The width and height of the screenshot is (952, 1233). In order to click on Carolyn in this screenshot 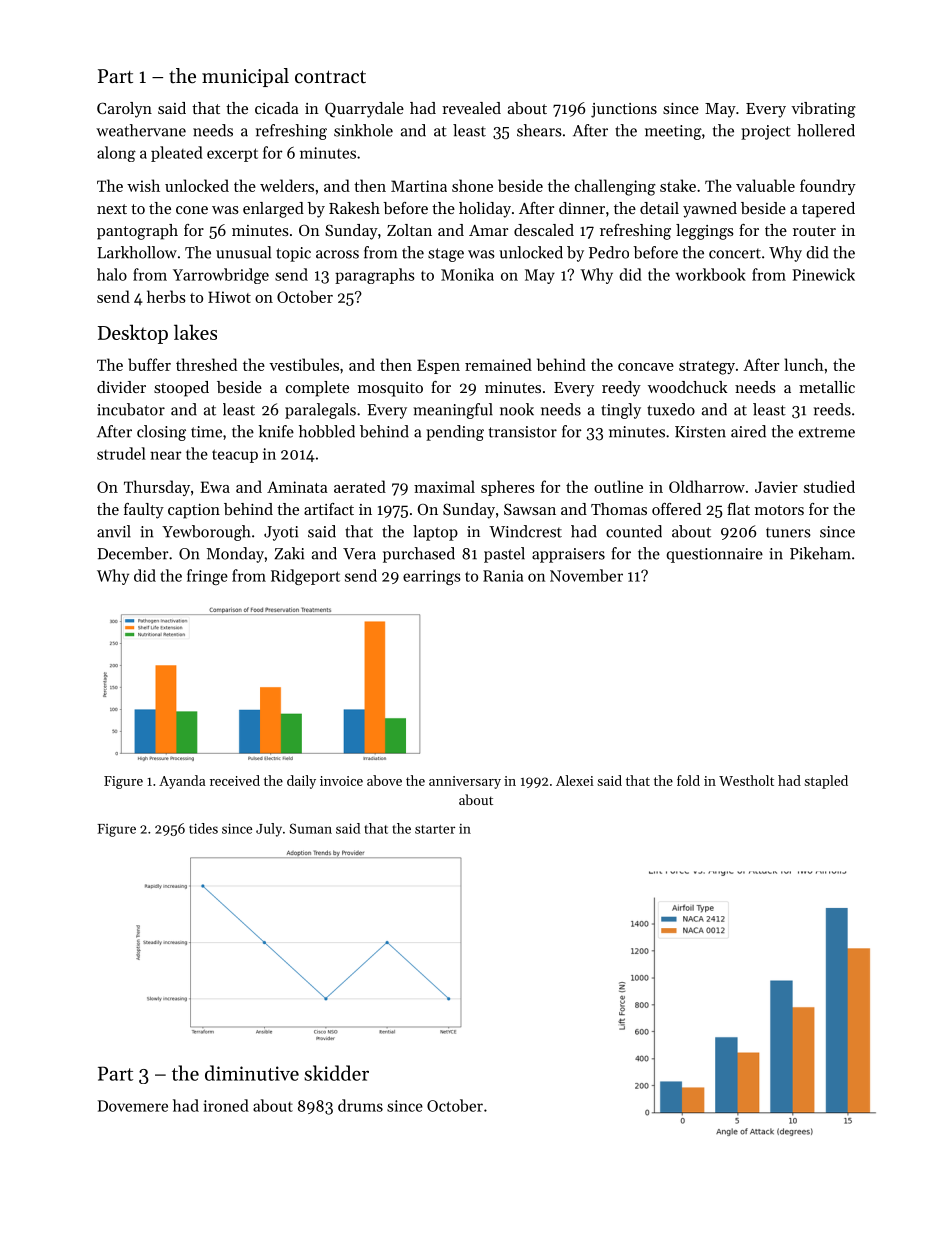, I will do `click(124, 110)`.
